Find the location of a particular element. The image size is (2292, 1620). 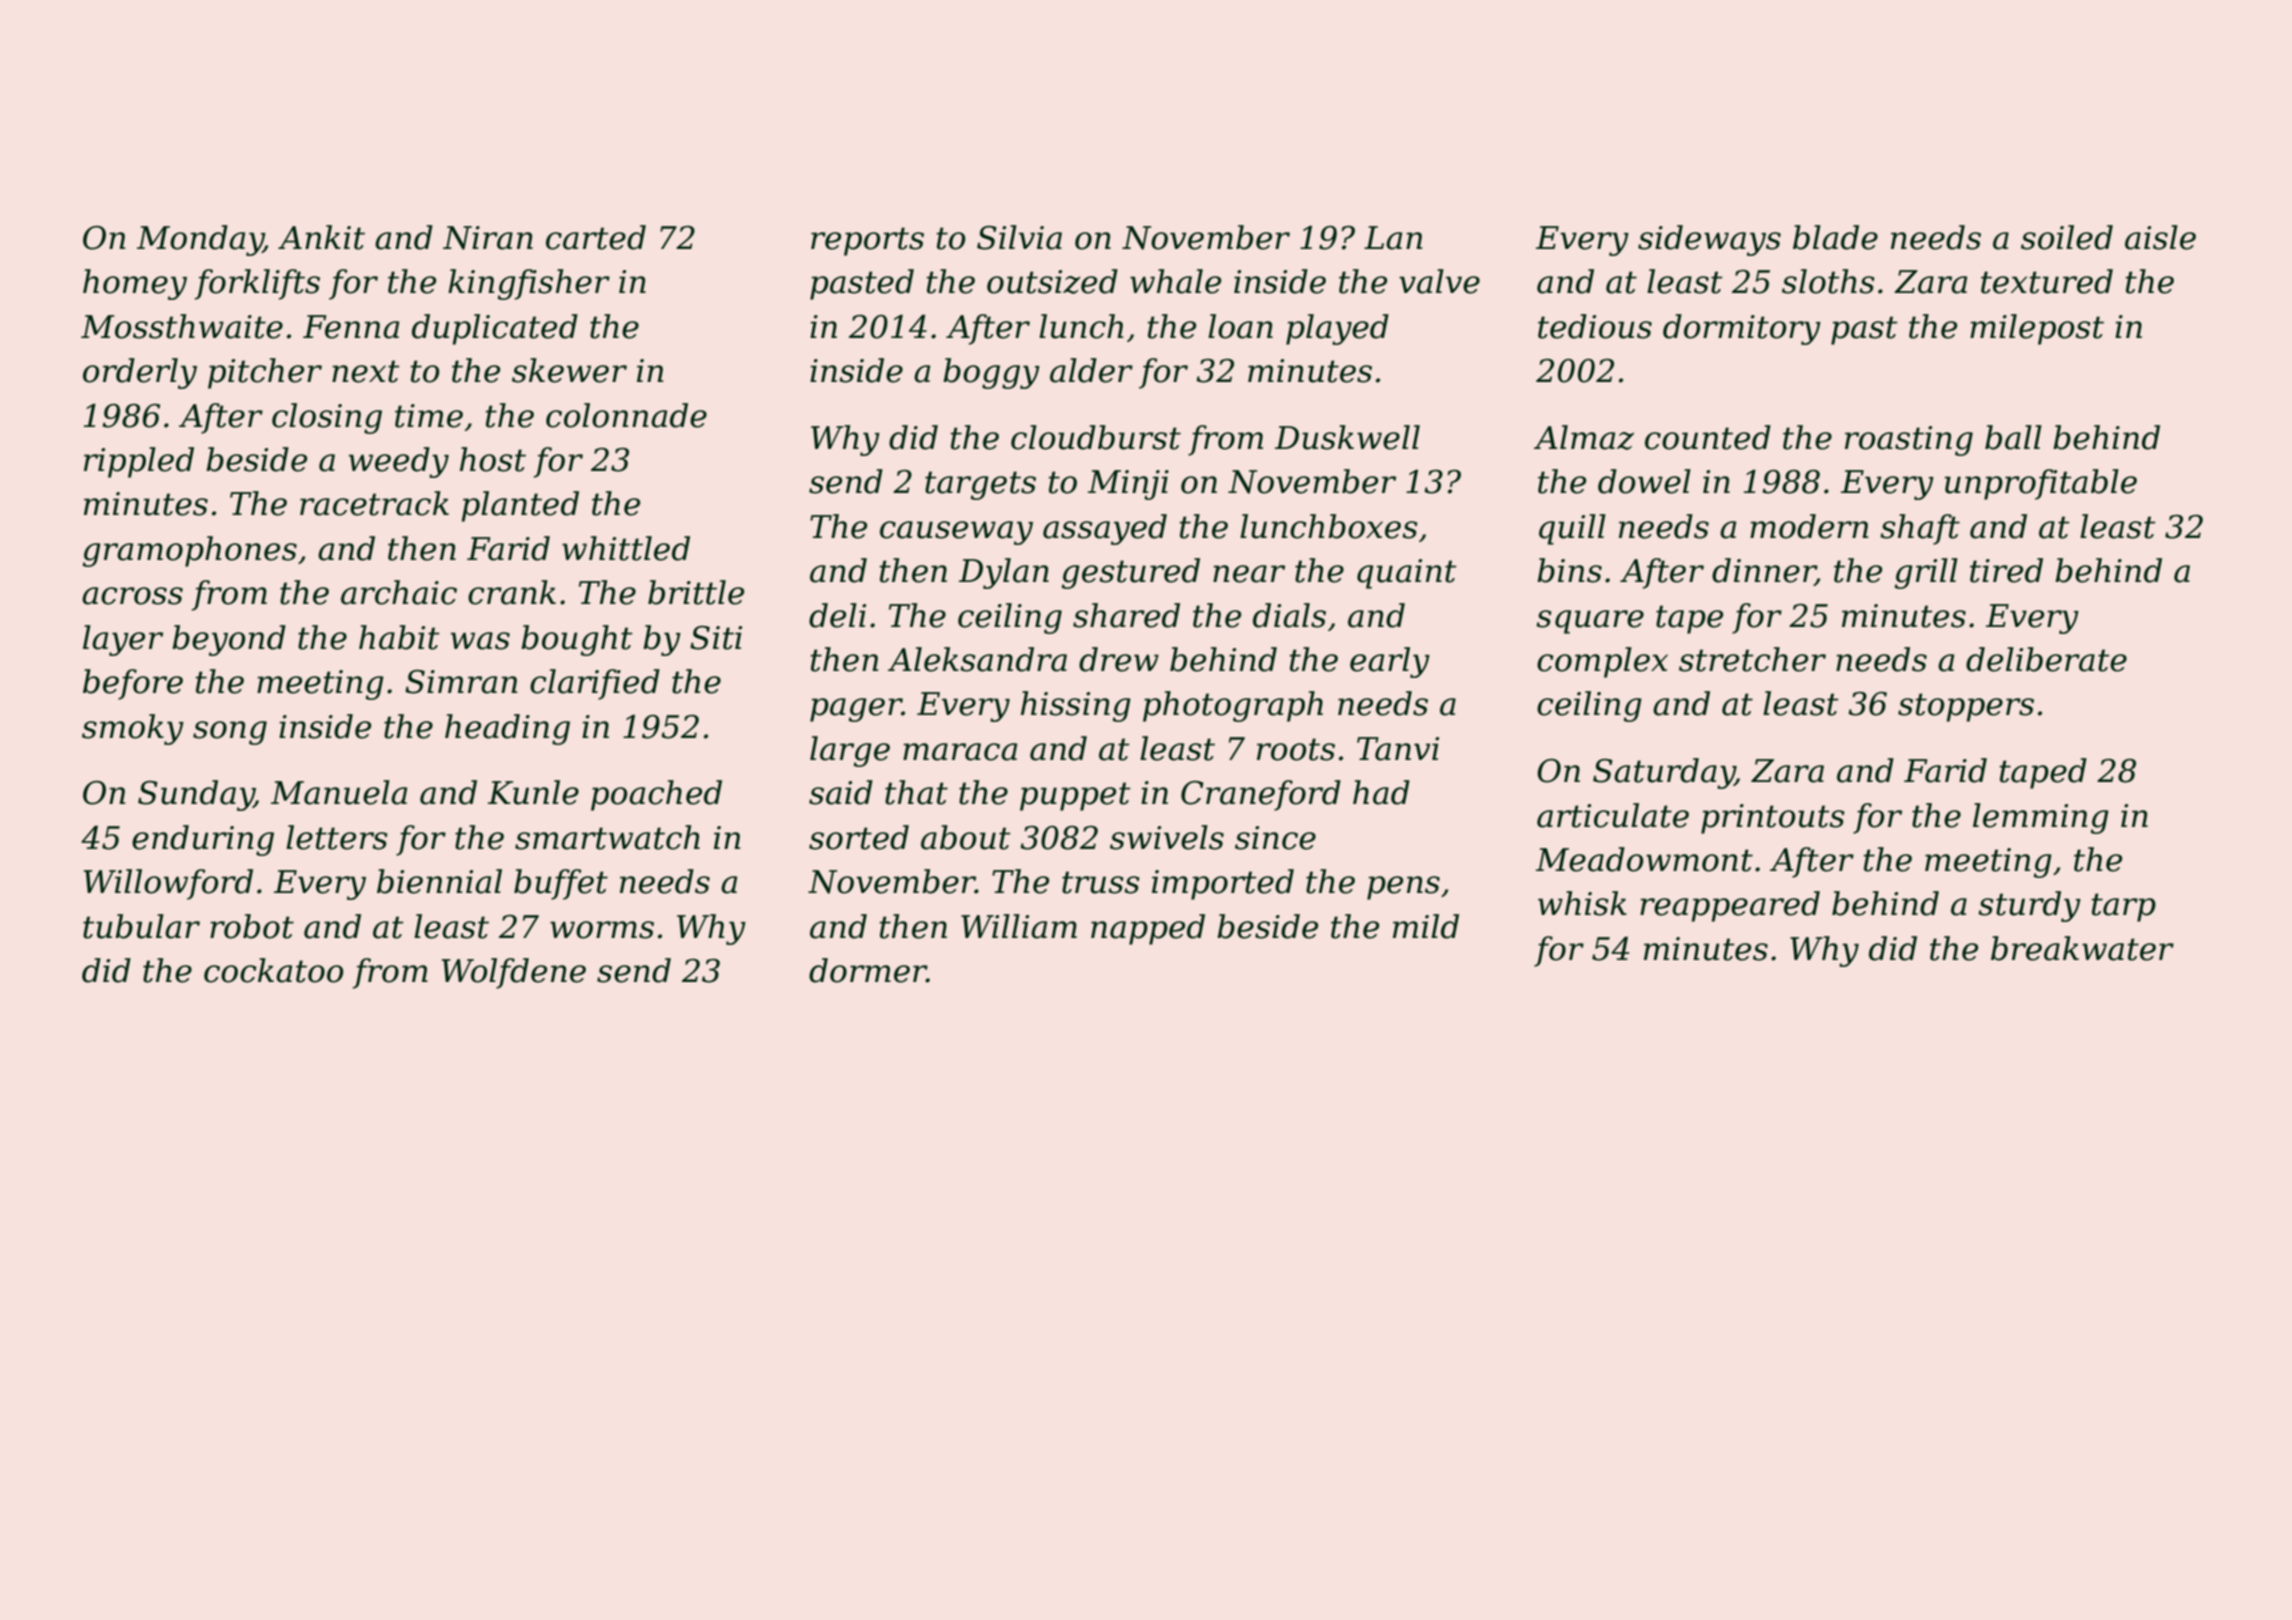

carted is located at coordinates (596, 237).
